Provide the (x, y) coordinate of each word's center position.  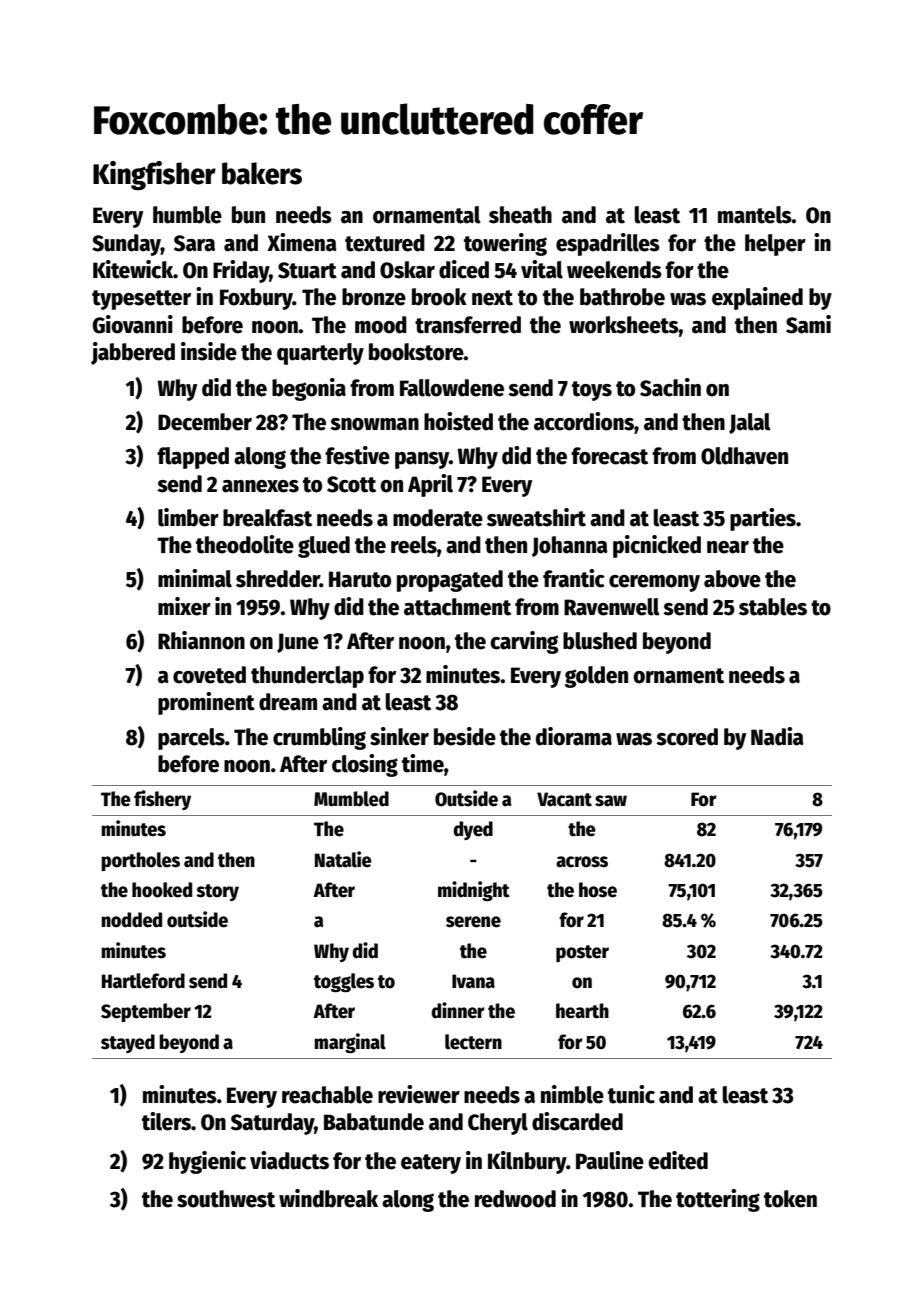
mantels (755, 215)
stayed (128, 1043)
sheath (520, 215)
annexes (260, 486)
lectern (473, 1042)
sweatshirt (536, 517)
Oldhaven (744, 456)
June (298, 643)
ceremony (654, 583)
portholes (140, 861)
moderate (438, 518)
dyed (473, 830)
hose (598, 890)
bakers (262, 173)
